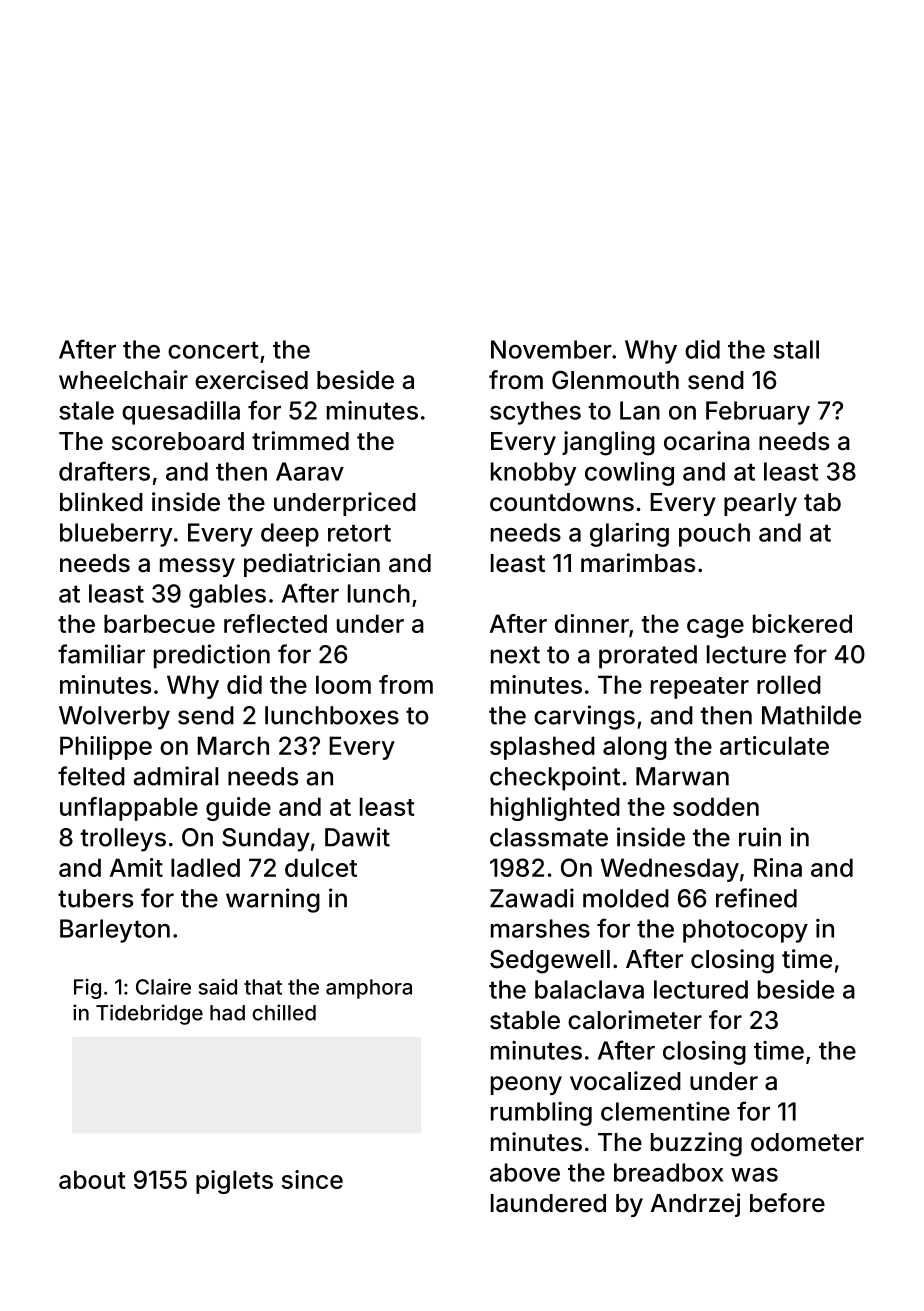  Describe the element at coordinates (629, 474) in the screenshot. I see `cowling` at that location.
